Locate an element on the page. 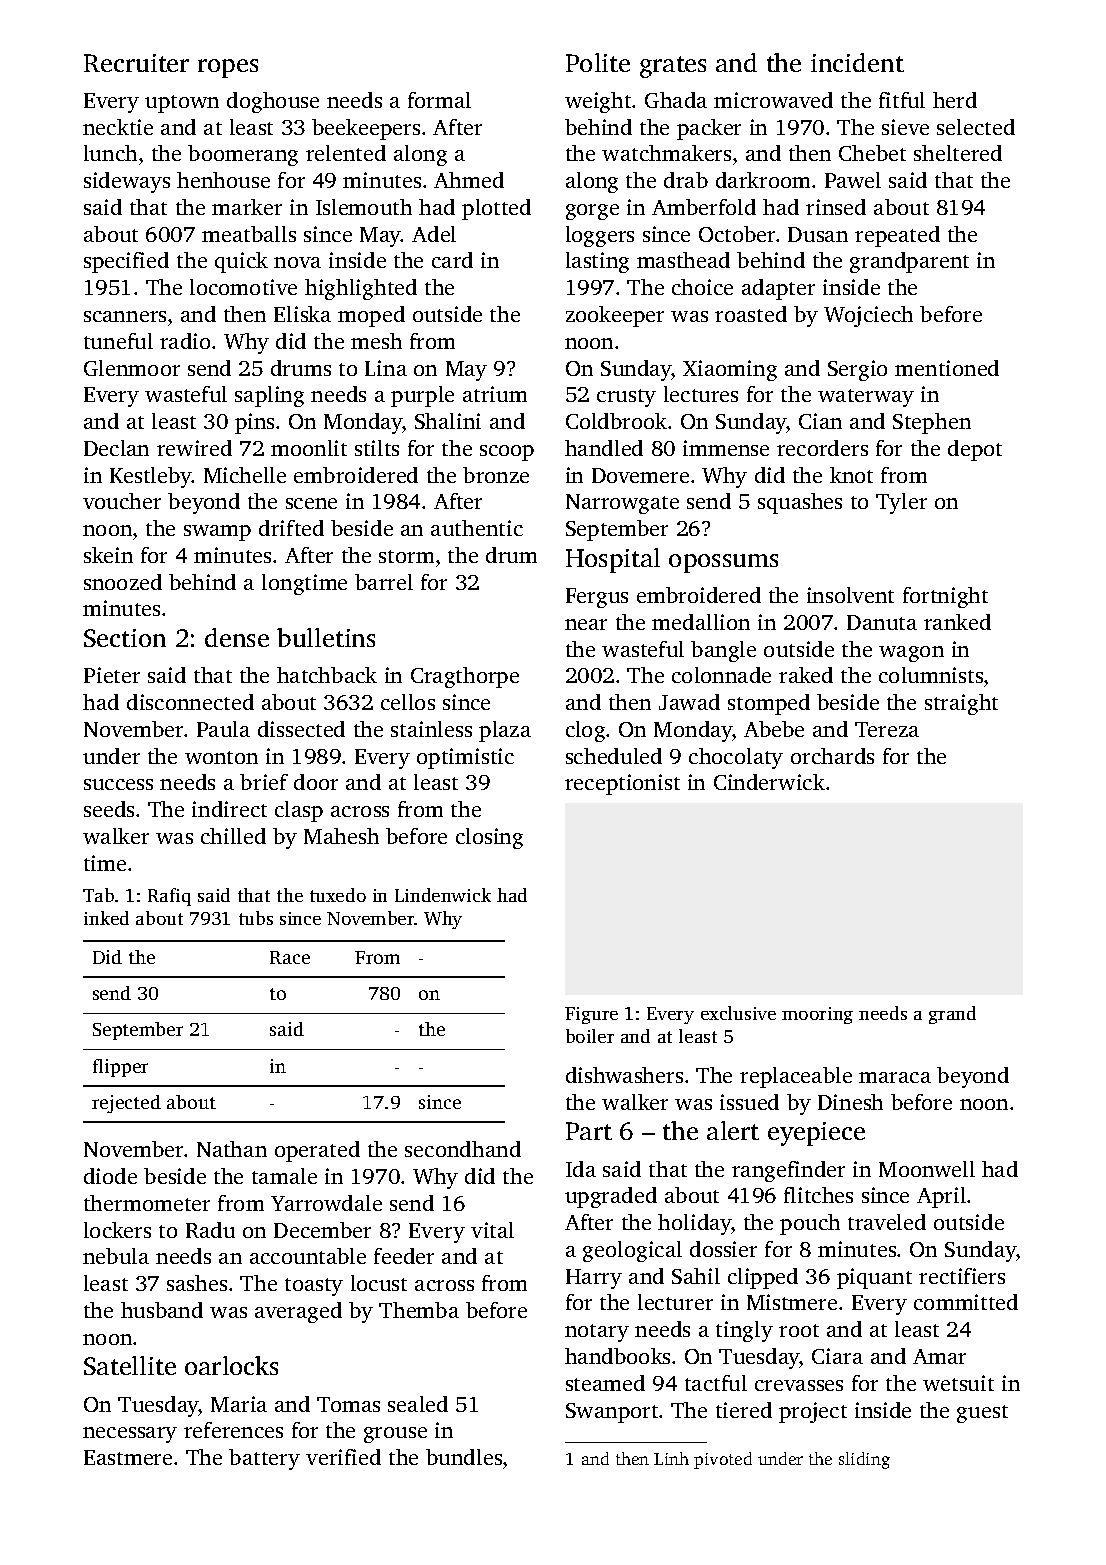 This page has height=1565, width=1106. columnists is located at coordinates (931, 675).
